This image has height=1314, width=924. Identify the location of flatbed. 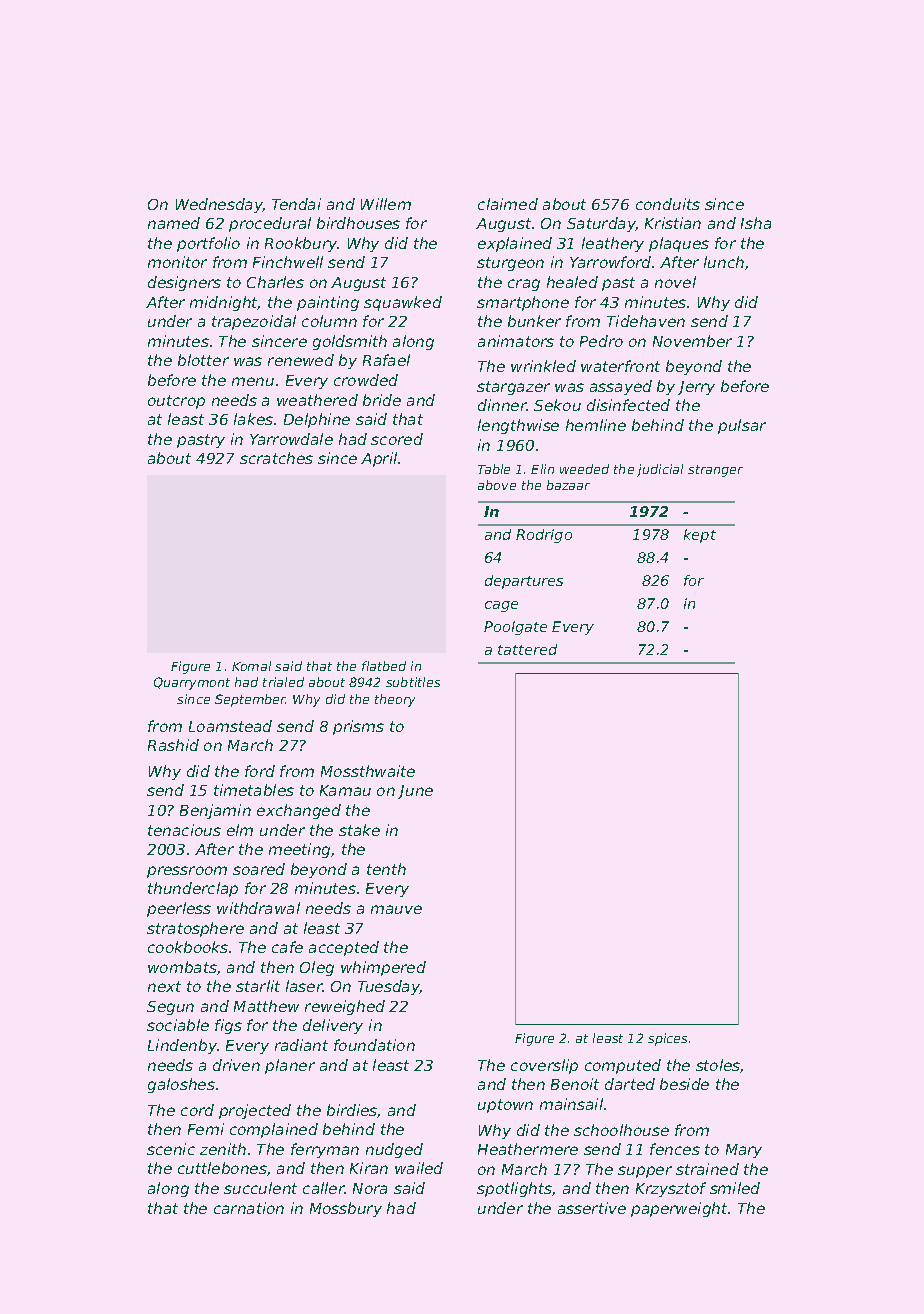
(384, 666).
